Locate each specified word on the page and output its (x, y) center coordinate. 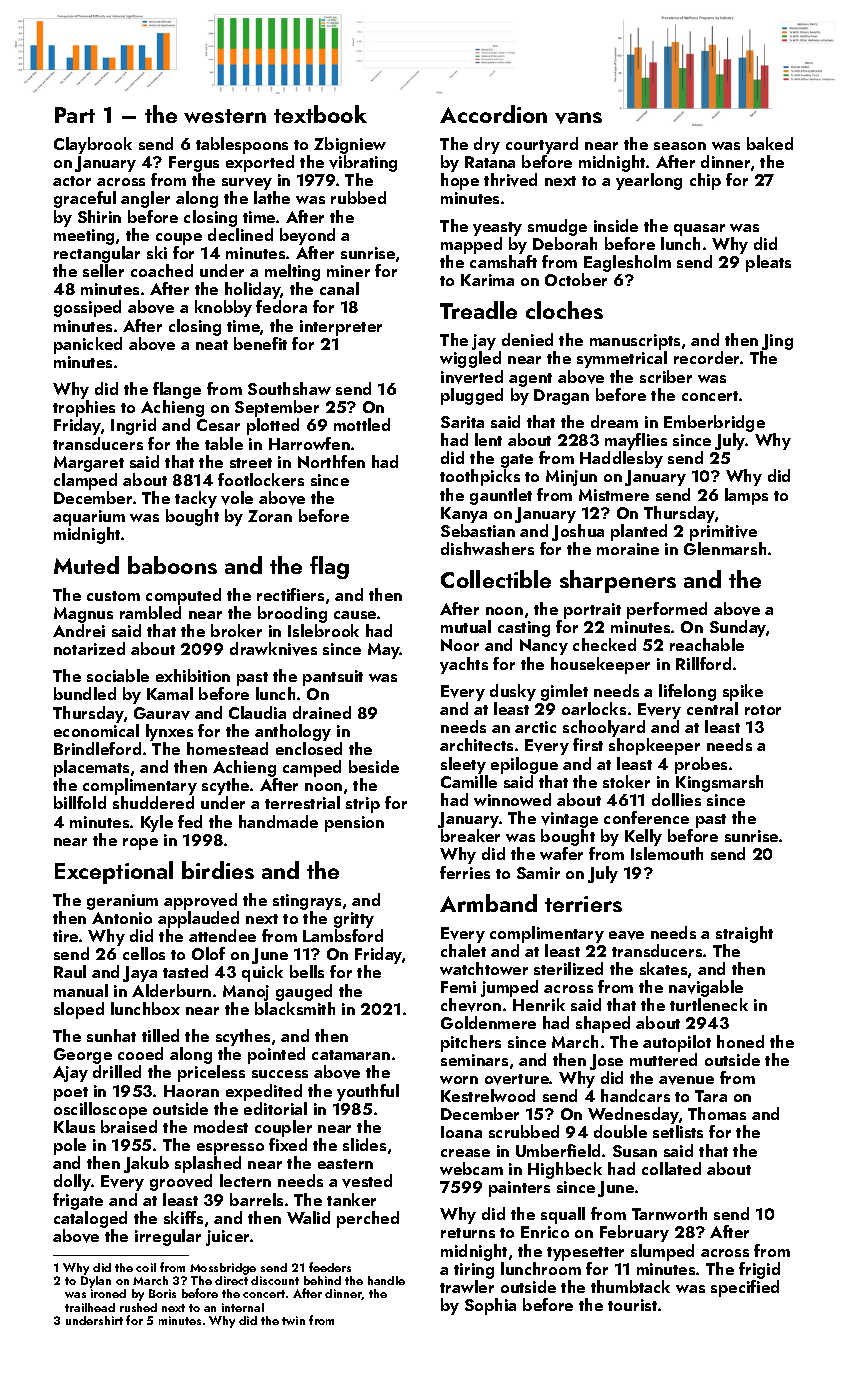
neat (212, 345)
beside (374, 766)
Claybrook (93, 145)
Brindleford (97, 748)
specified (745, 1288)
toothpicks (480, 477)
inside (616, 225)
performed (667, 610)
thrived (510, 180)
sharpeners (618, 581)
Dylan (96, 1282)
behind (322, 1280)
